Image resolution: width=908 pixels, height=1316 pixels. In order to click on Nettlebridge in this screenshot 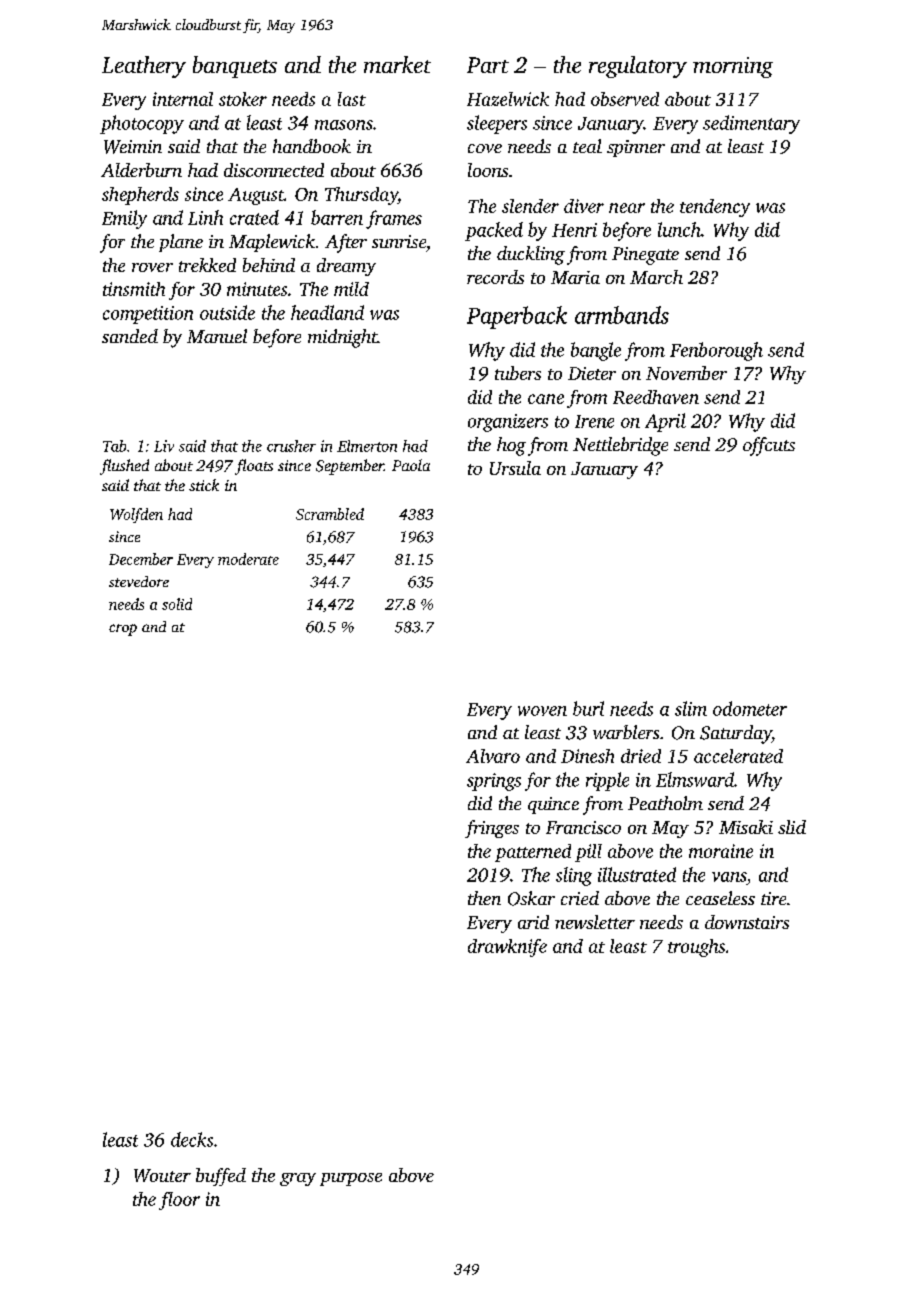, I will do `click(620, 446)`.
